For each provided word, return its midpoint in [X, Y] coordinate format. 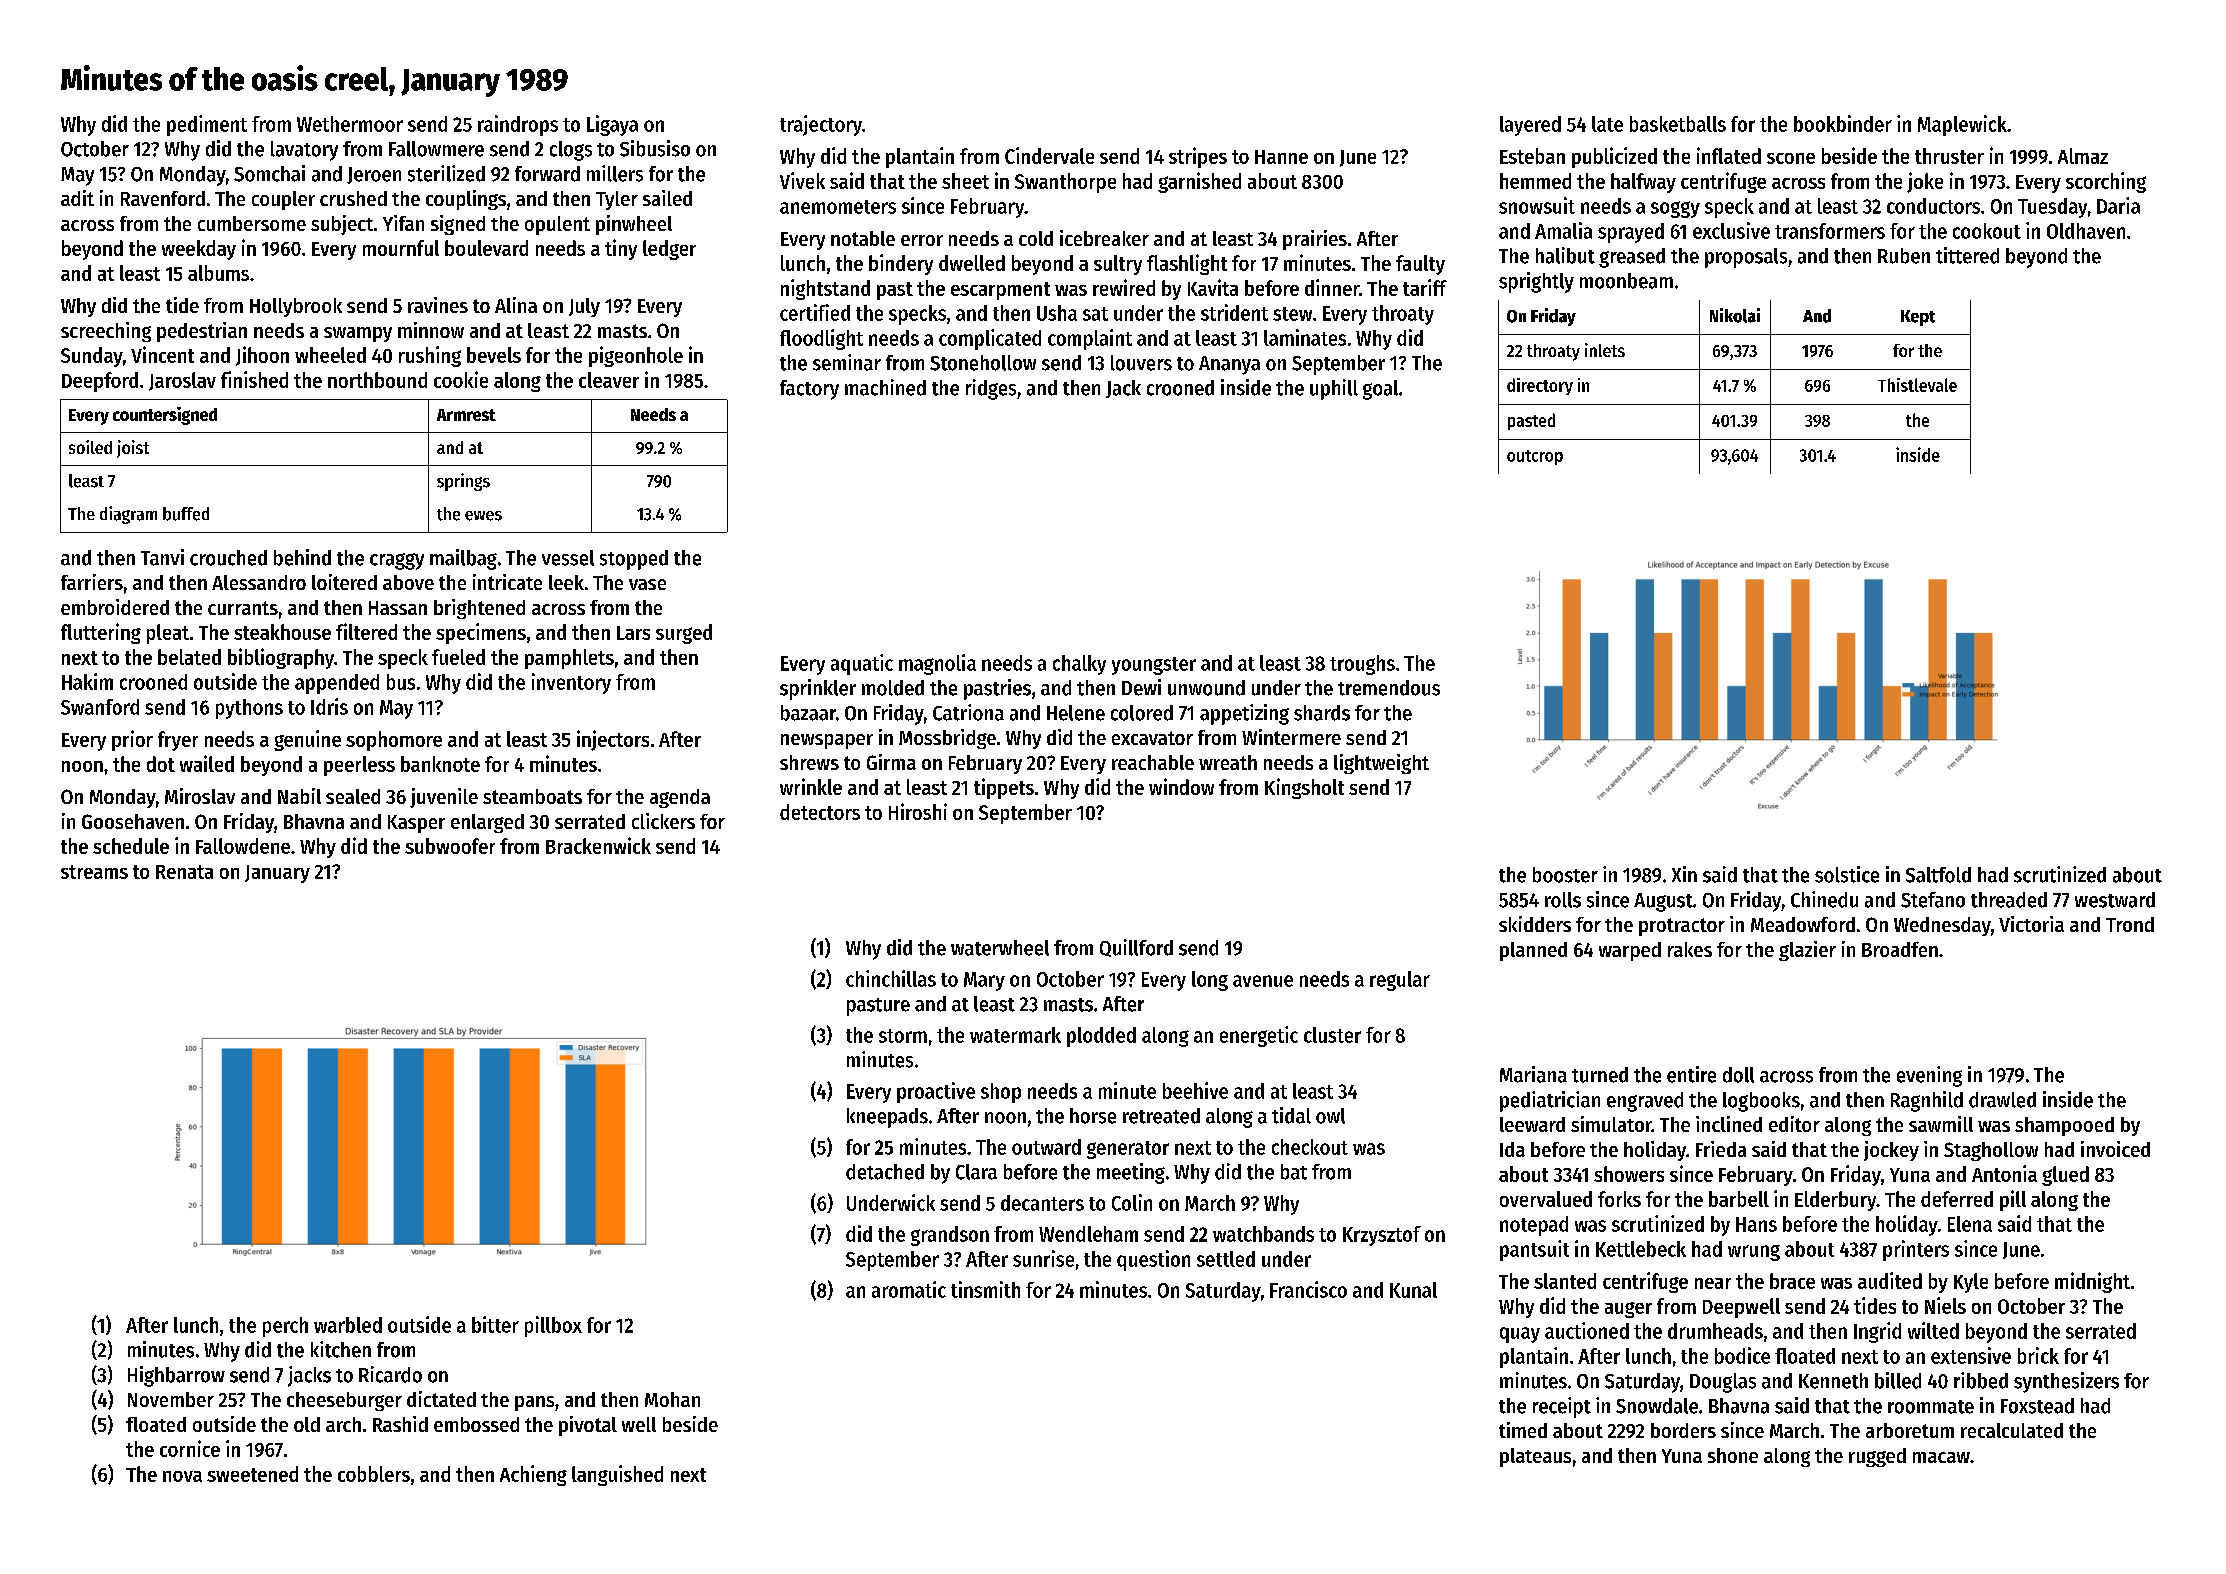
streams [94, 872]
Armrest [466, 415]
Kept [1918, 318]
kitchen [341, 1349]
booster [1565, 875]
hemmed [1535, 181]
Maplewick [1962, 125]
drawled [2002, 1100]
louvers [1141, 363]
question [1153, 1260]
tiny [621, 249]
